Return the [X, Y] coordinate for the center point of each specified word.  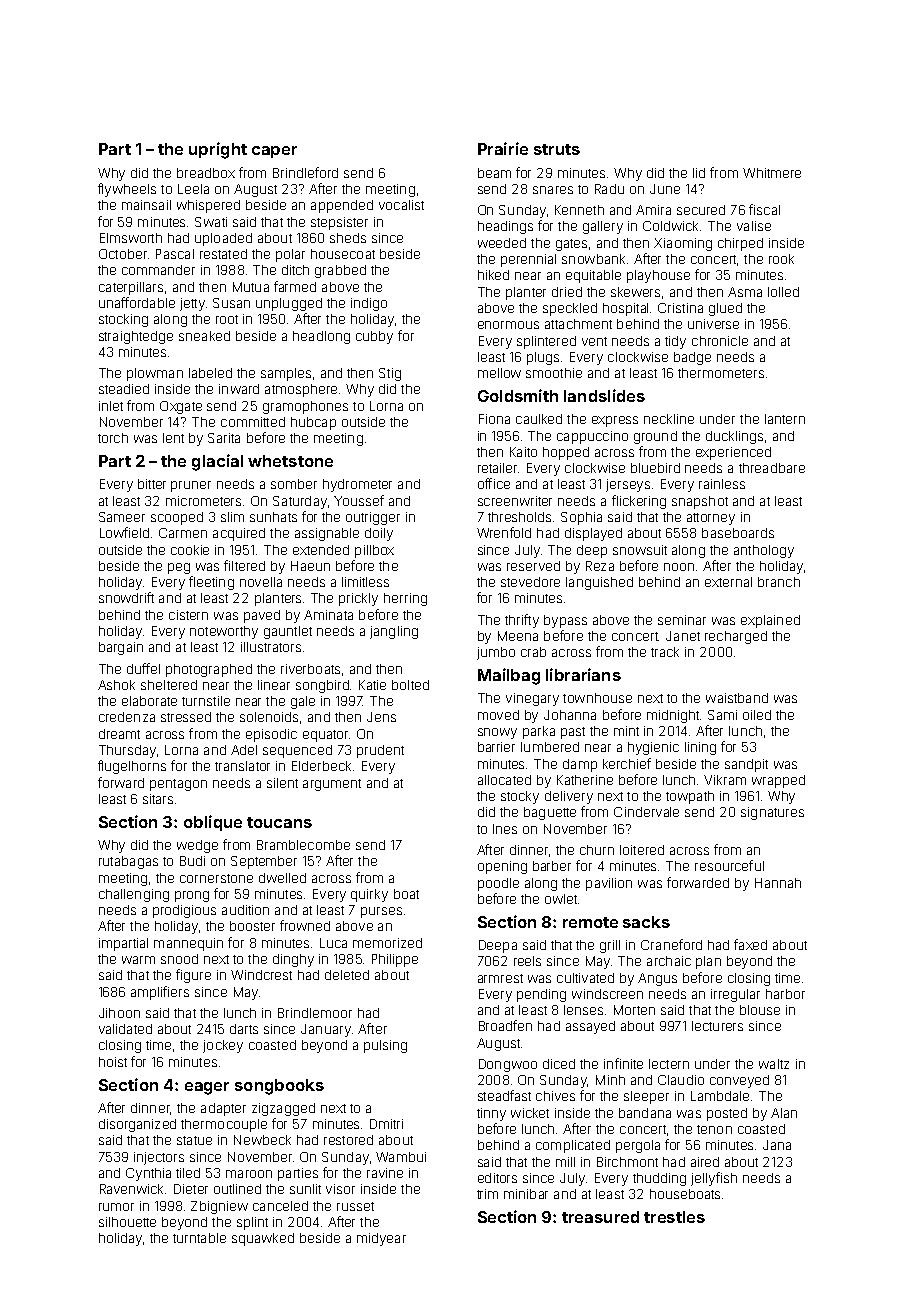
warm [138, 960]
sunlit [305, 1189]
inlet [111, 406]
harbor [785, 994]
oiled [757, 715]
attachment [578, 324]
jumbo [496, 653]
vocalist [401, 205]
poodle [498, 884]
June [665, 189]
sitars [158, 799]
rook [781, 259]
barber [552, 866]
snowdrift [126, 597]
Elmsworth [131, 238]
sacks [646, 922]
